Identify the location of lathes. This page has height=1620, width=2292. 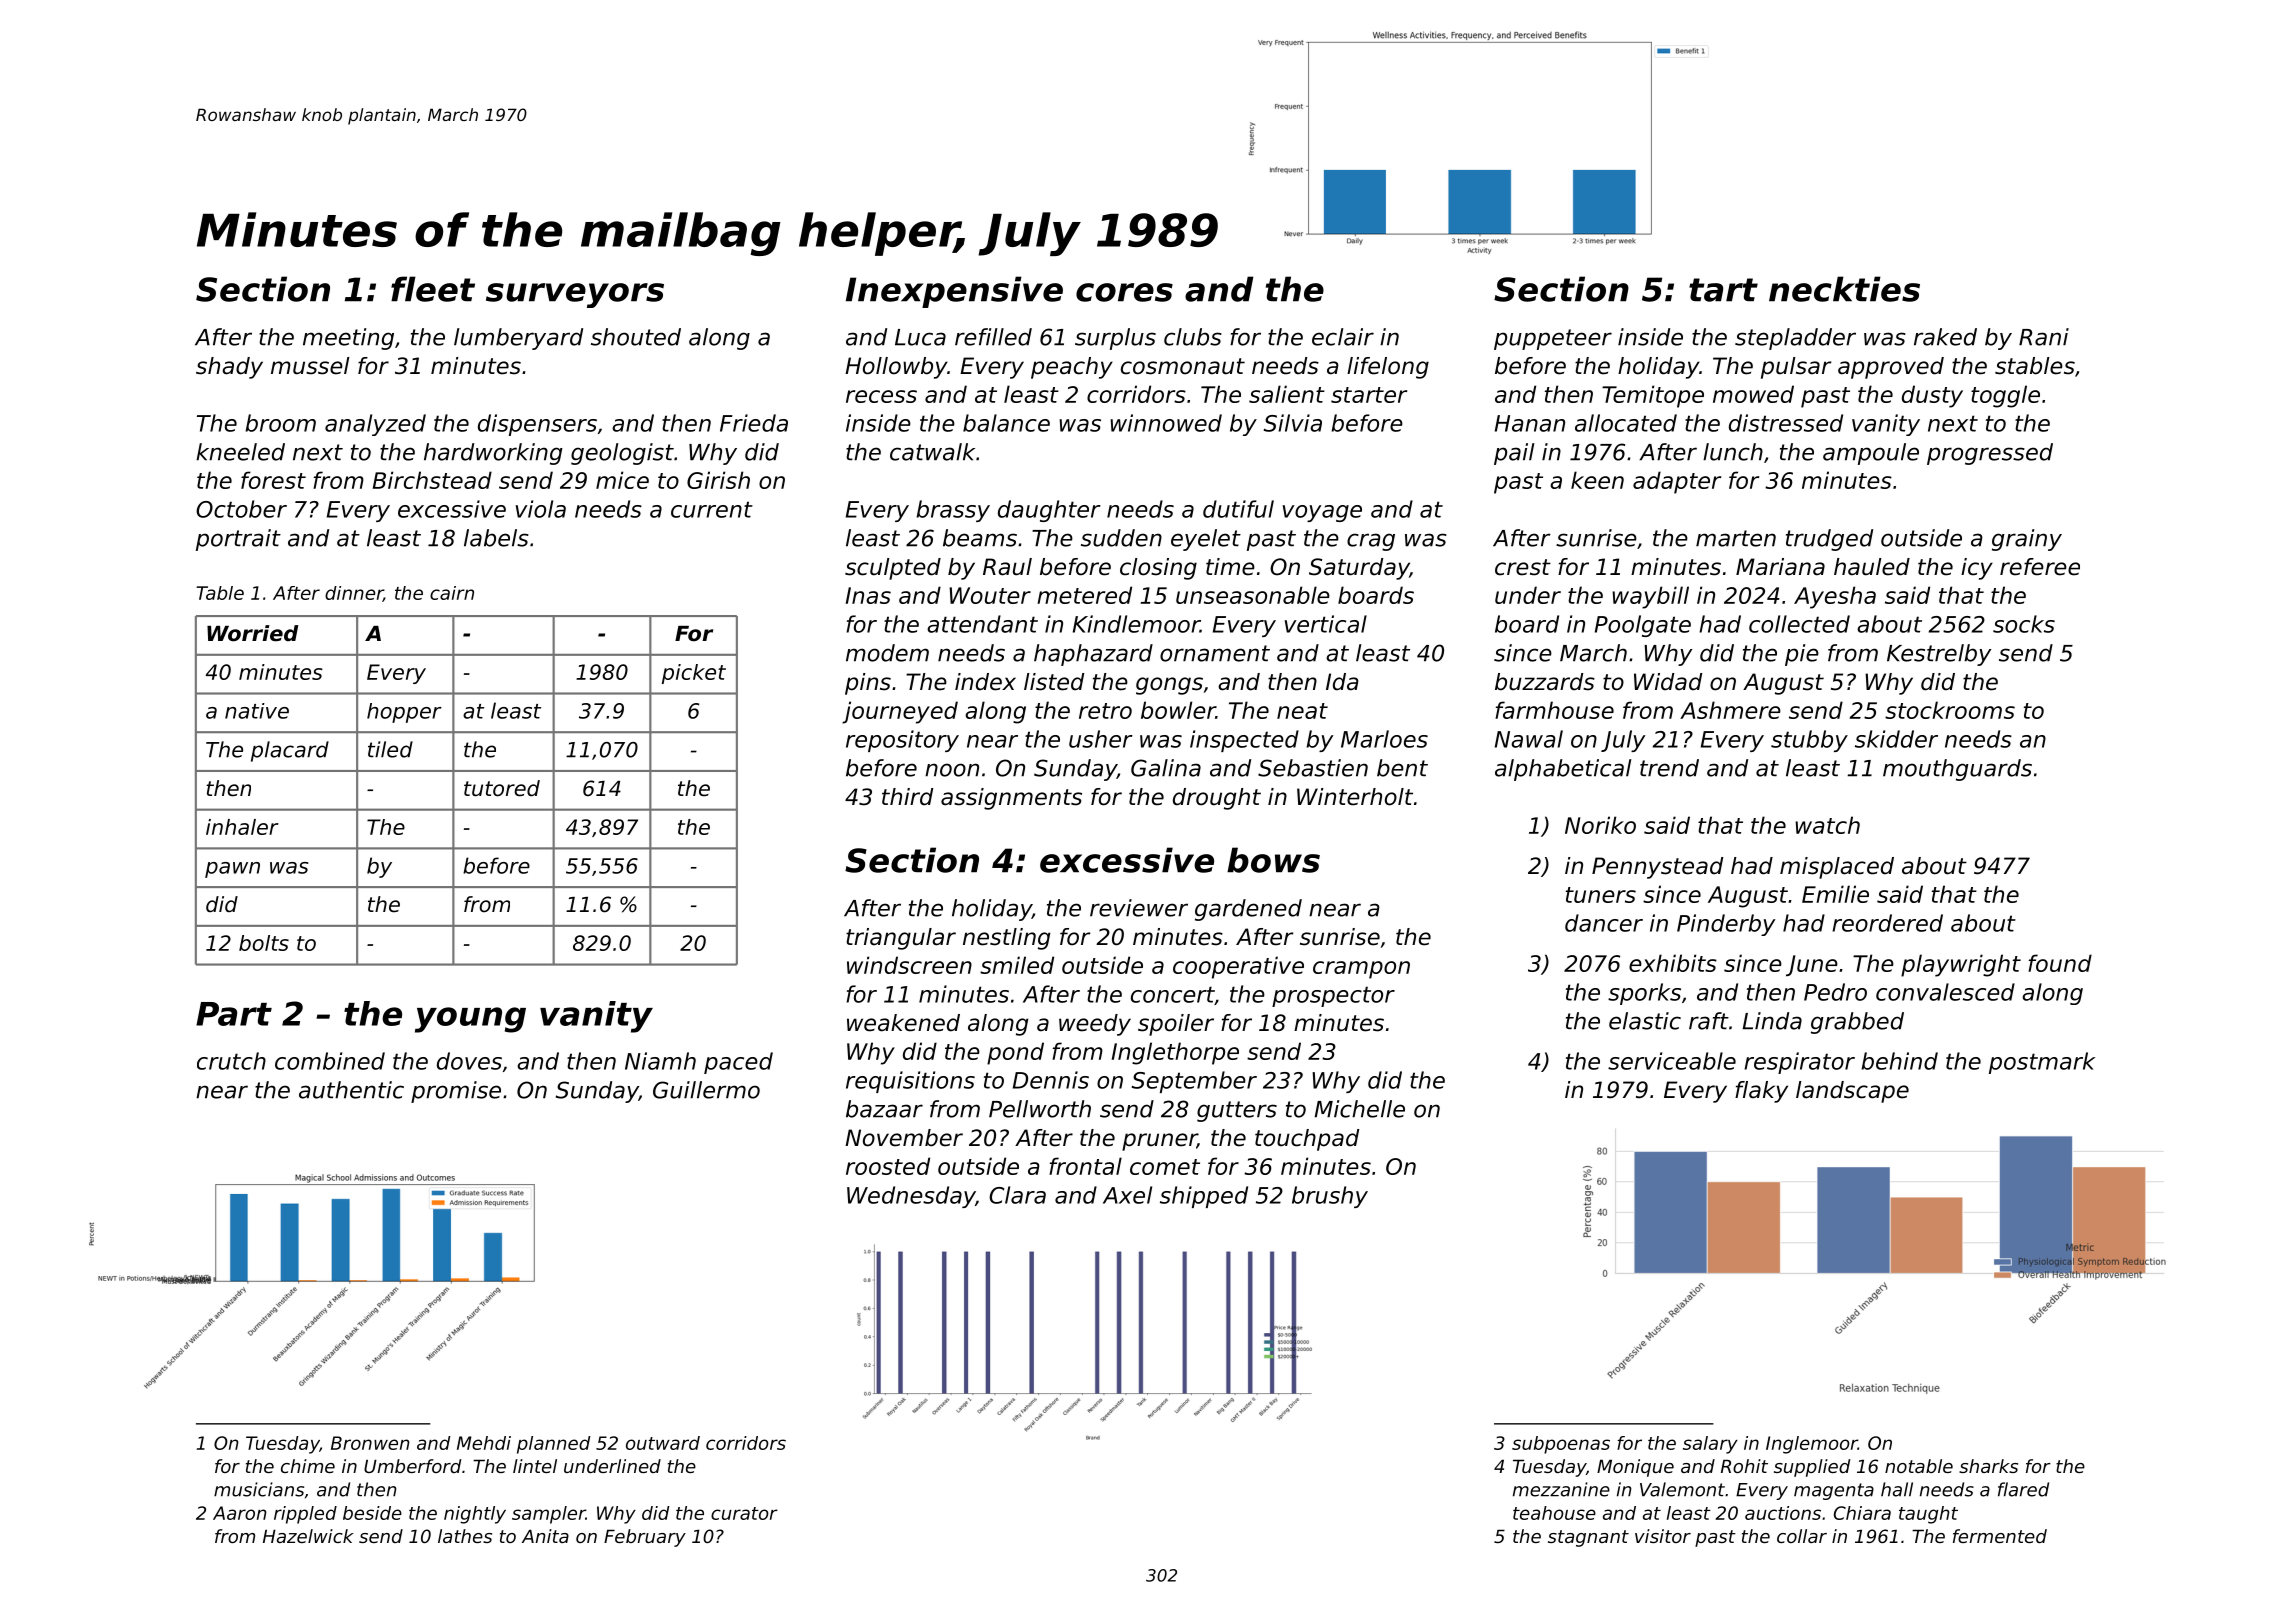
(465, 1536).
